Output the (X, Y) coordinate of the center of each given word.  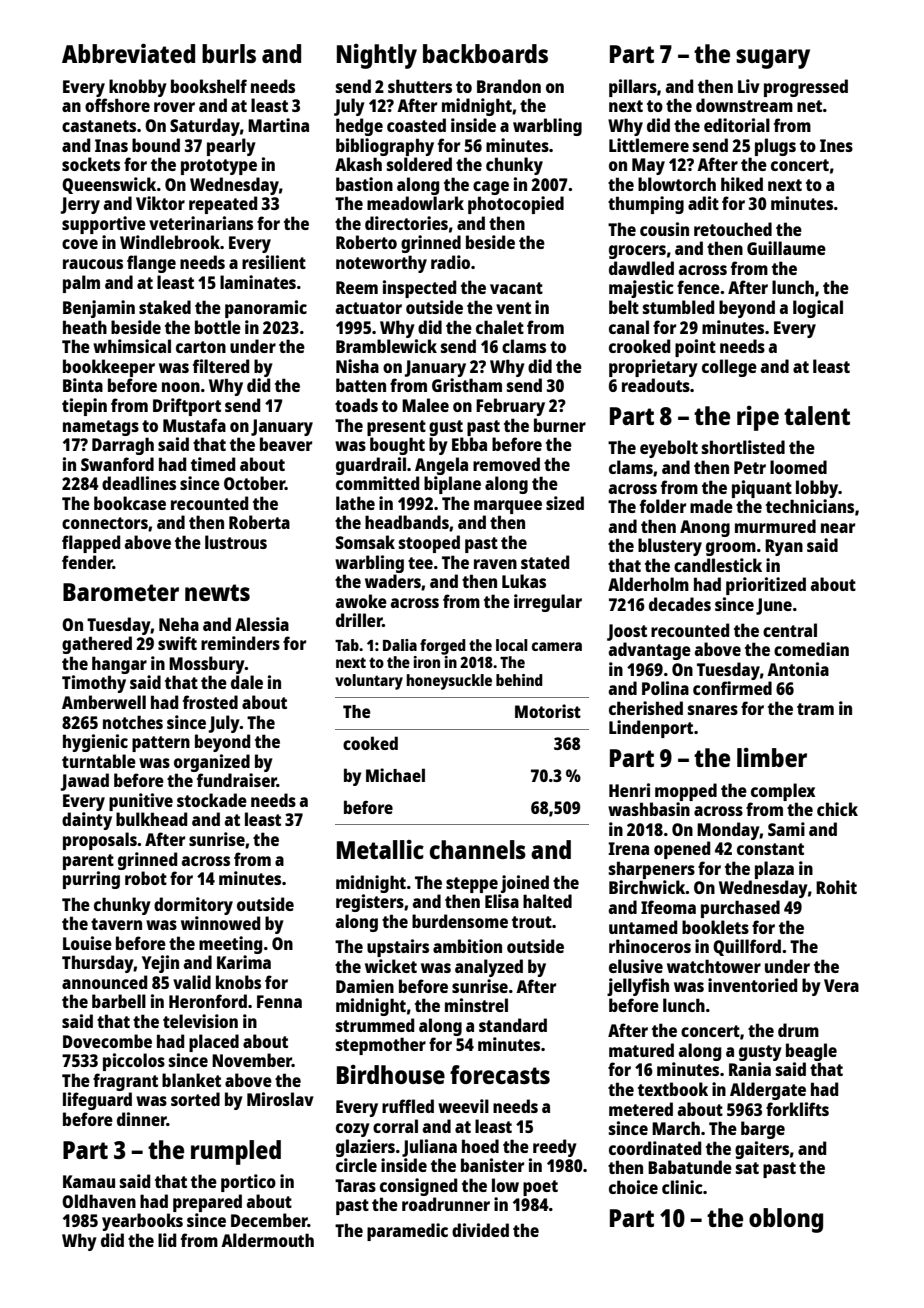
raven (495, 564)
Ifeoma (668, 907)
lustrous (236, 542)
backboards (485, 53)
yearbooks (142, 1222)
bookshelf (209, 86)
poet (540, 1188)
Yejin (160, 964)
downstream (744, 105)
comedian (811, 649)
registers (370, 903)
